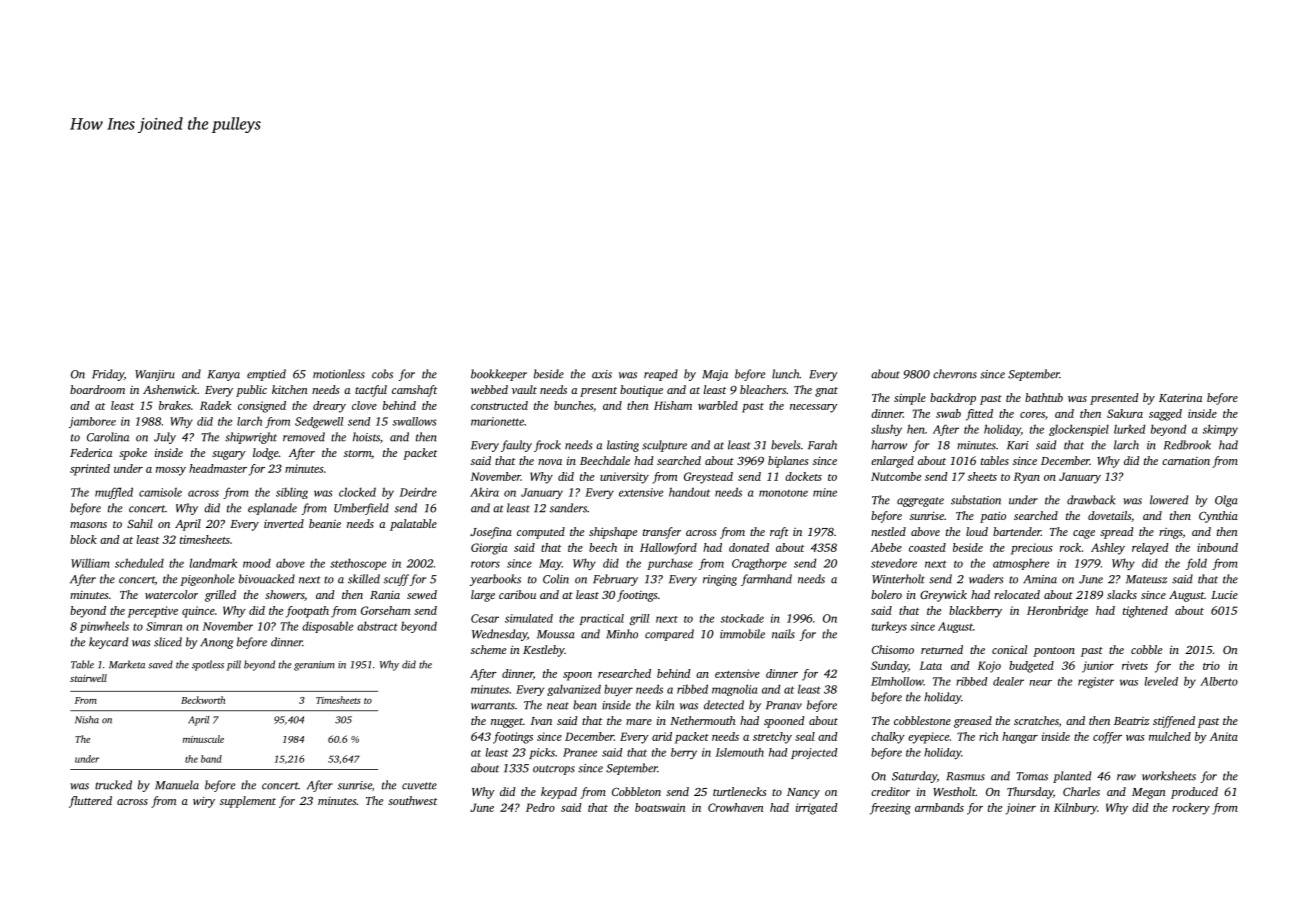 This image has height=924, width=1308. What do you see at coordinates (817, 809) in the image?
I see `irrigated` at bounding box center [817, 809].
